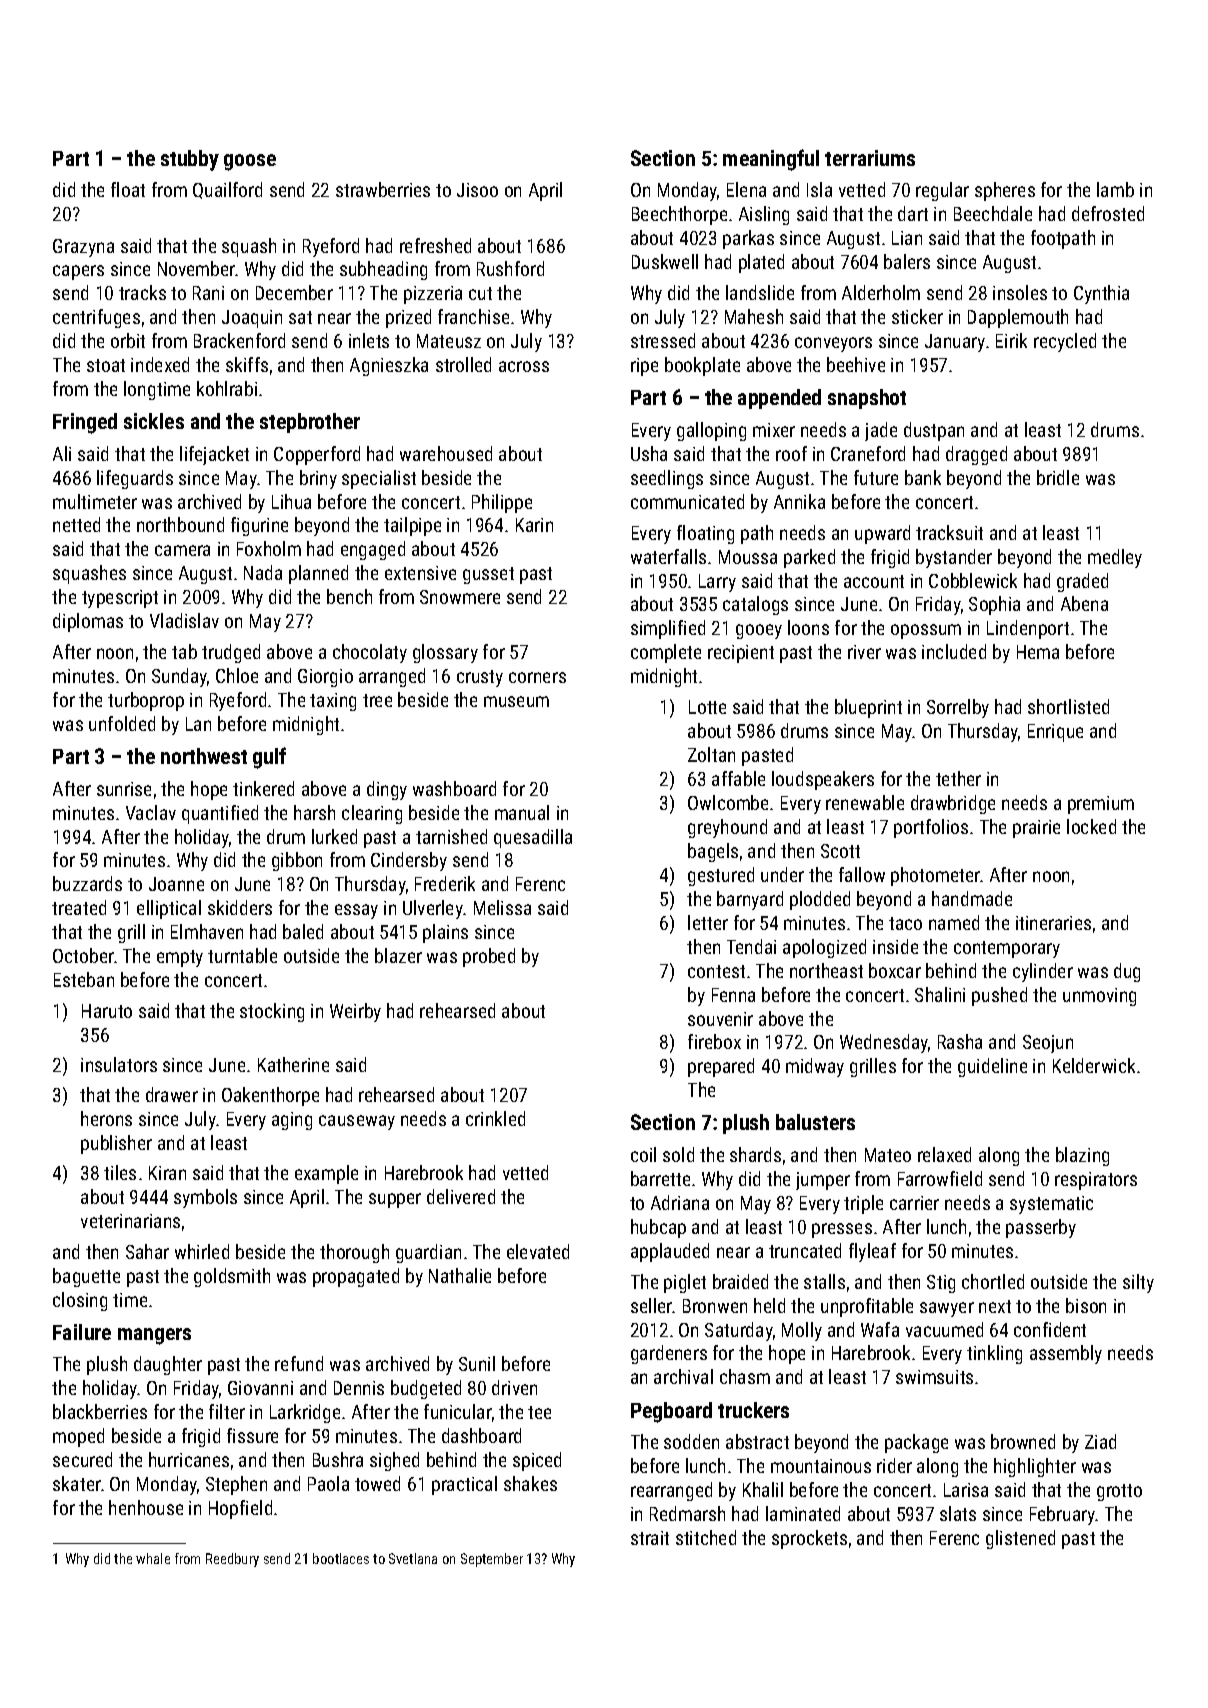 This screenshot has height=1708, width=1208. Describe the element at coordinates (650, 1538) in the screenshot. I see `strait` at that location.
